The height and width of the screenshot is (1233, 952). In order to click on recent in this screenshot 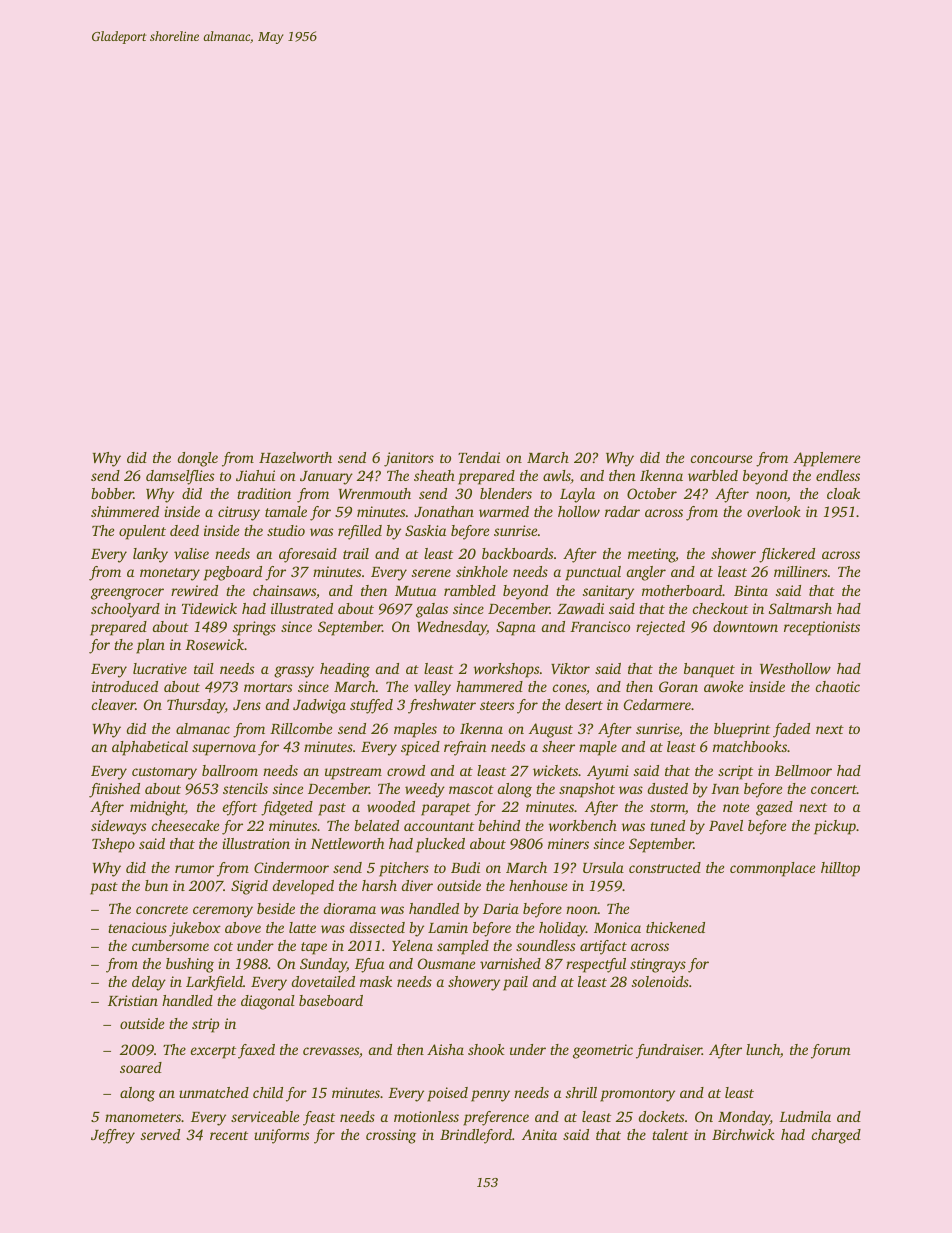, I will do `click(229, 1135)`.
